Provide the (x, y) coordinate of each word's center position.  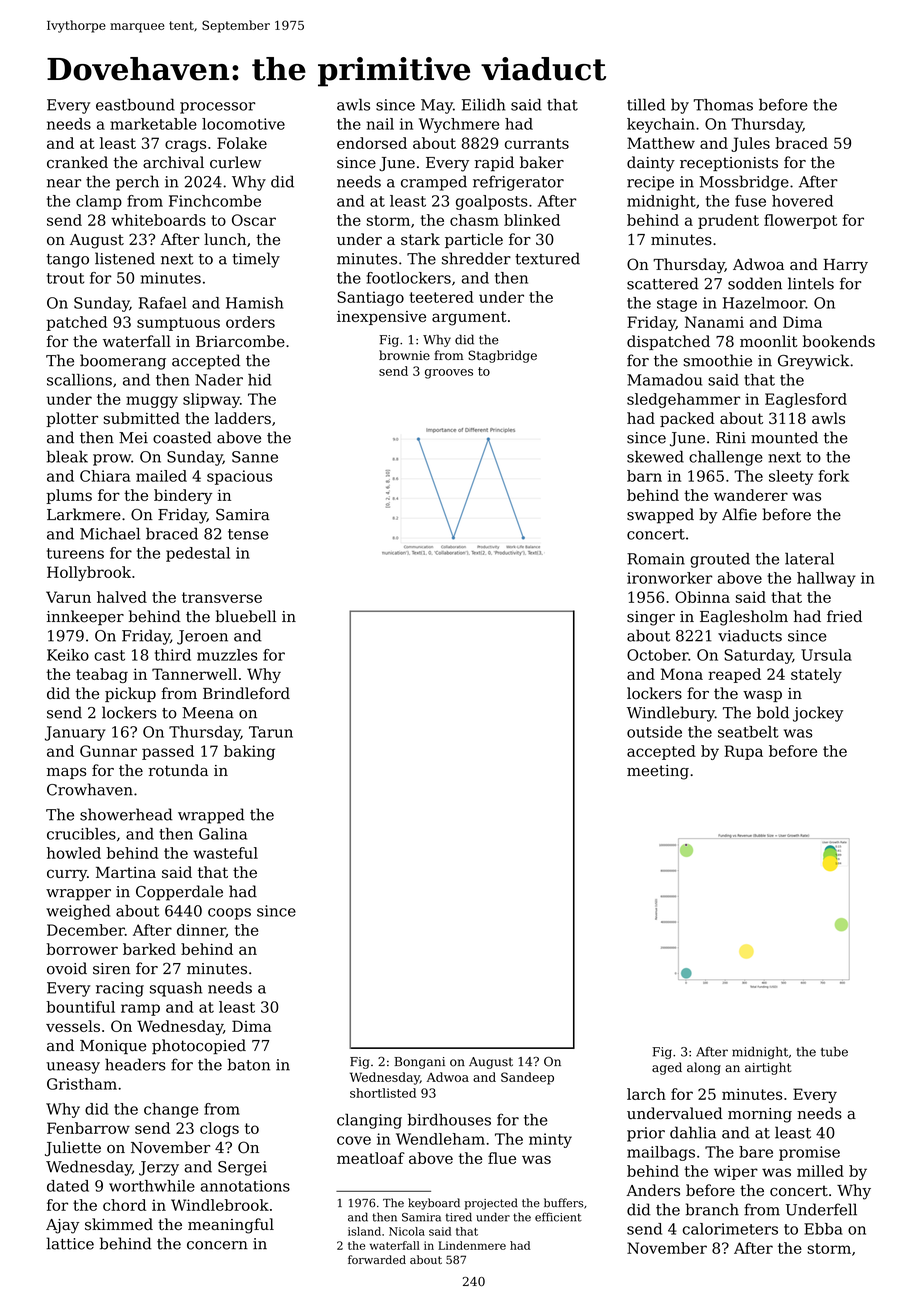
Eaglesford (806, 400)
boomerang (123, 362)
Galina (223, 834)
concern (217, 1245)
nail (380, 124)
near (64, 183)
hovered (802, 201)
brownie (404, 355)
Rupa (743, 752)
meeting (658, 772)
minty (550, 1140)
